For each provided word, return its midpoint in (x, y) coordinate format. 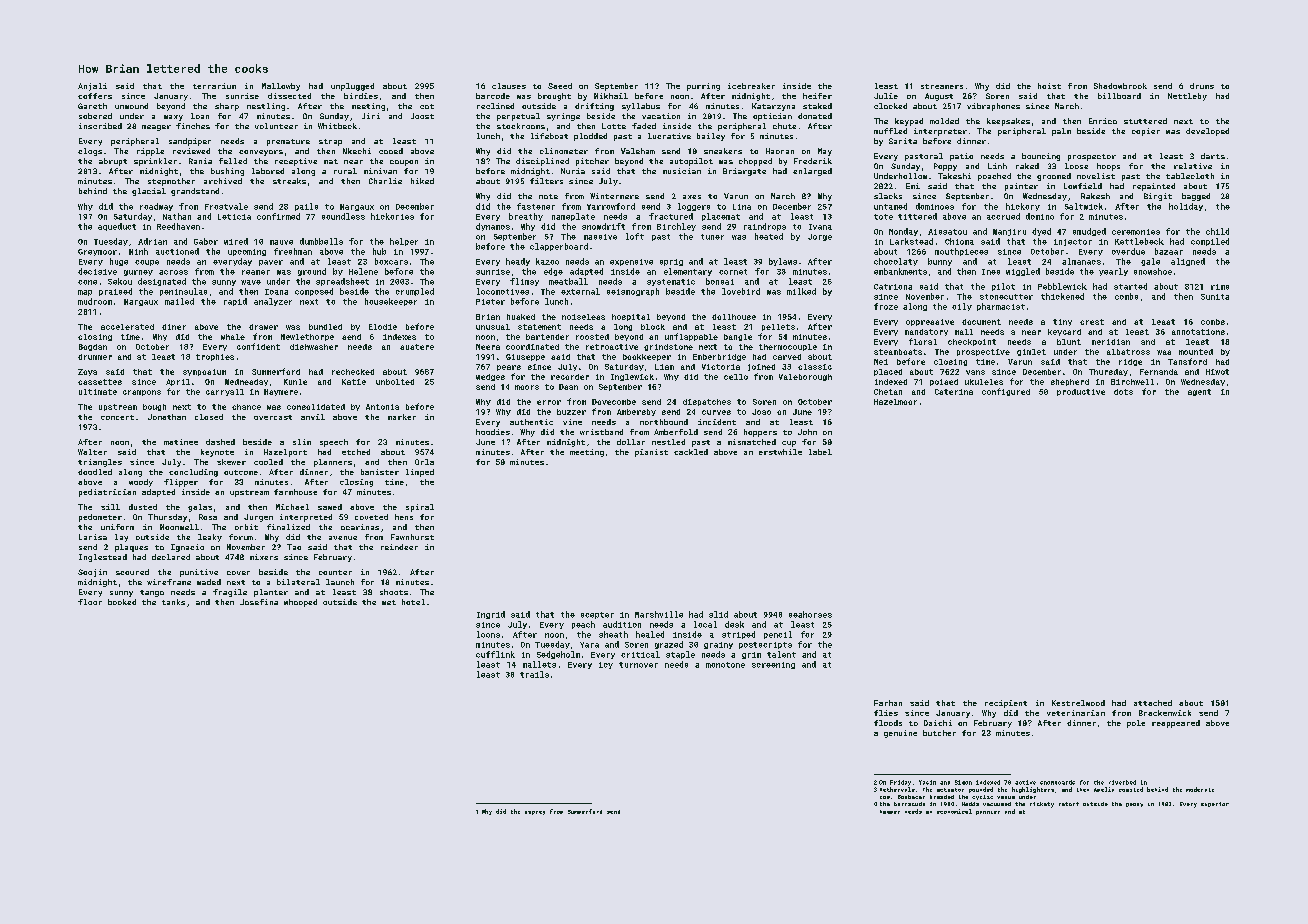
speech (334, 443)
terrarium (214, 86)
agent (1199, 392)
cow (885, 797)
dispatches (707, 402)
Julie (886, 96)
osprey (535, 813)
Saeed (560, 86)
